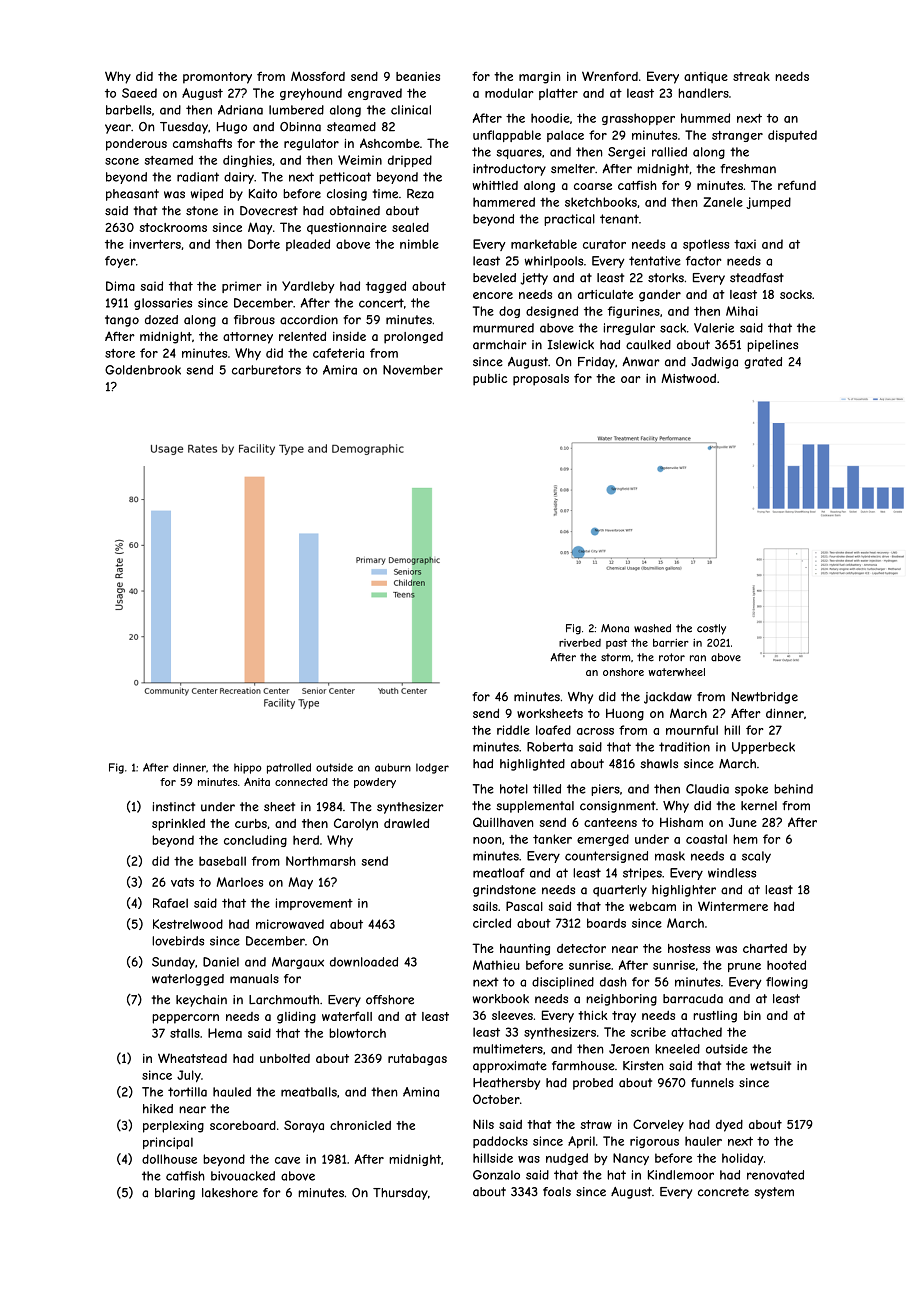 The width and height of the screenshot is (924, 1308). Describe the element at coordinates (356, 824) in the screenshot. I see `Carolyn` at that location.
